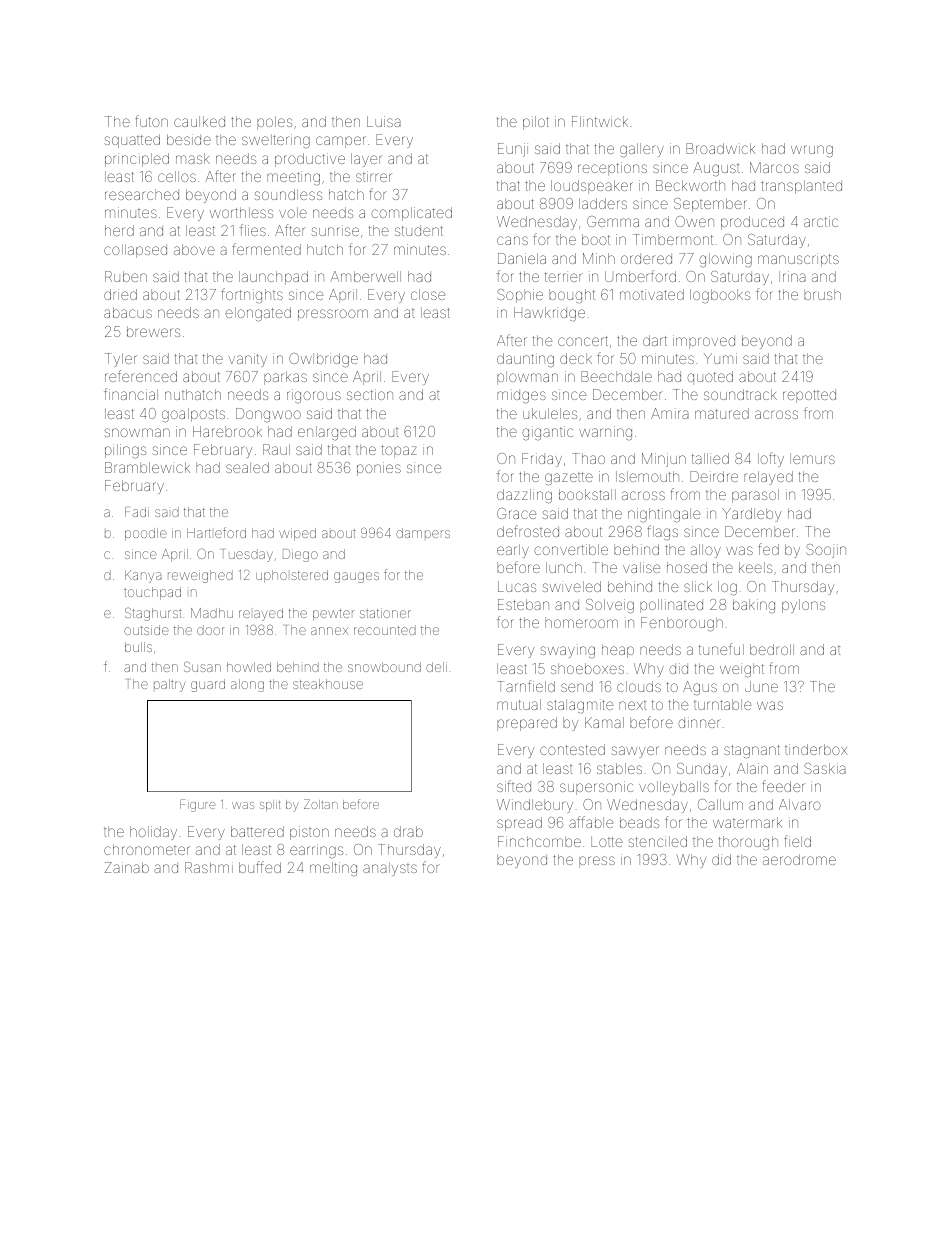  What do you see at coordinates (399, 451) in the screenshot?
I see `topaz` at bounding box center [399, 451].
